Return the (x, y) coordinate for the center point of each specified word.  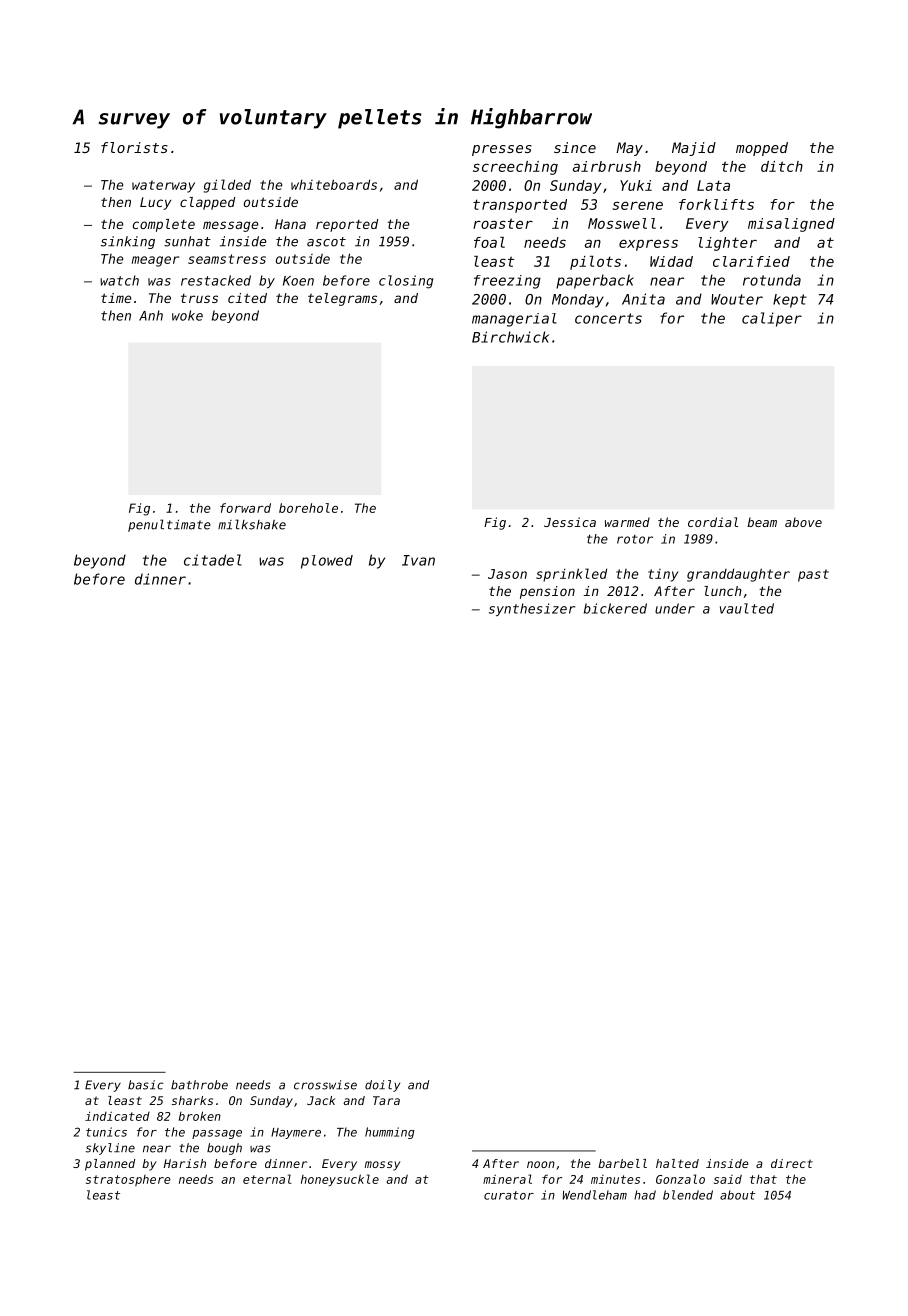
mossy (382, 1166)
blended (688, 1195)
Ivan (418, 560)
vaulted (747, 608)
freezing (507, 282)
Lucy (155, 203)
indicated (117, 1116)
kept (790, 301)
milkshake (252, 524)
